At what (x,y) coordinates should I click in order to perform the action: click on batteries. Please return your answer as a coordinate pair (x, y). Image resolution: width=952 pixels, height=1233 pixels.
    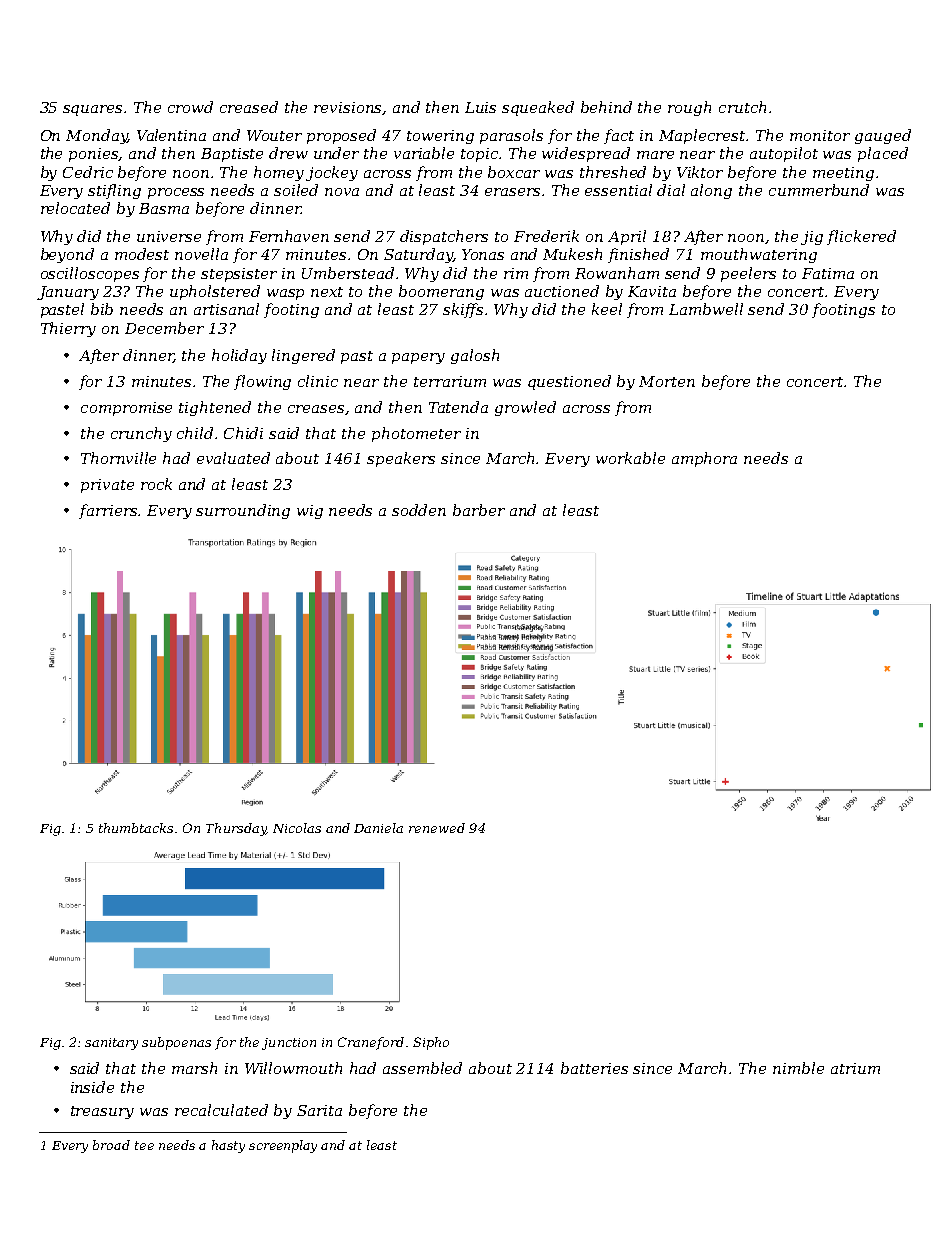
    Looking at the image, I should click on (594, 1068).
